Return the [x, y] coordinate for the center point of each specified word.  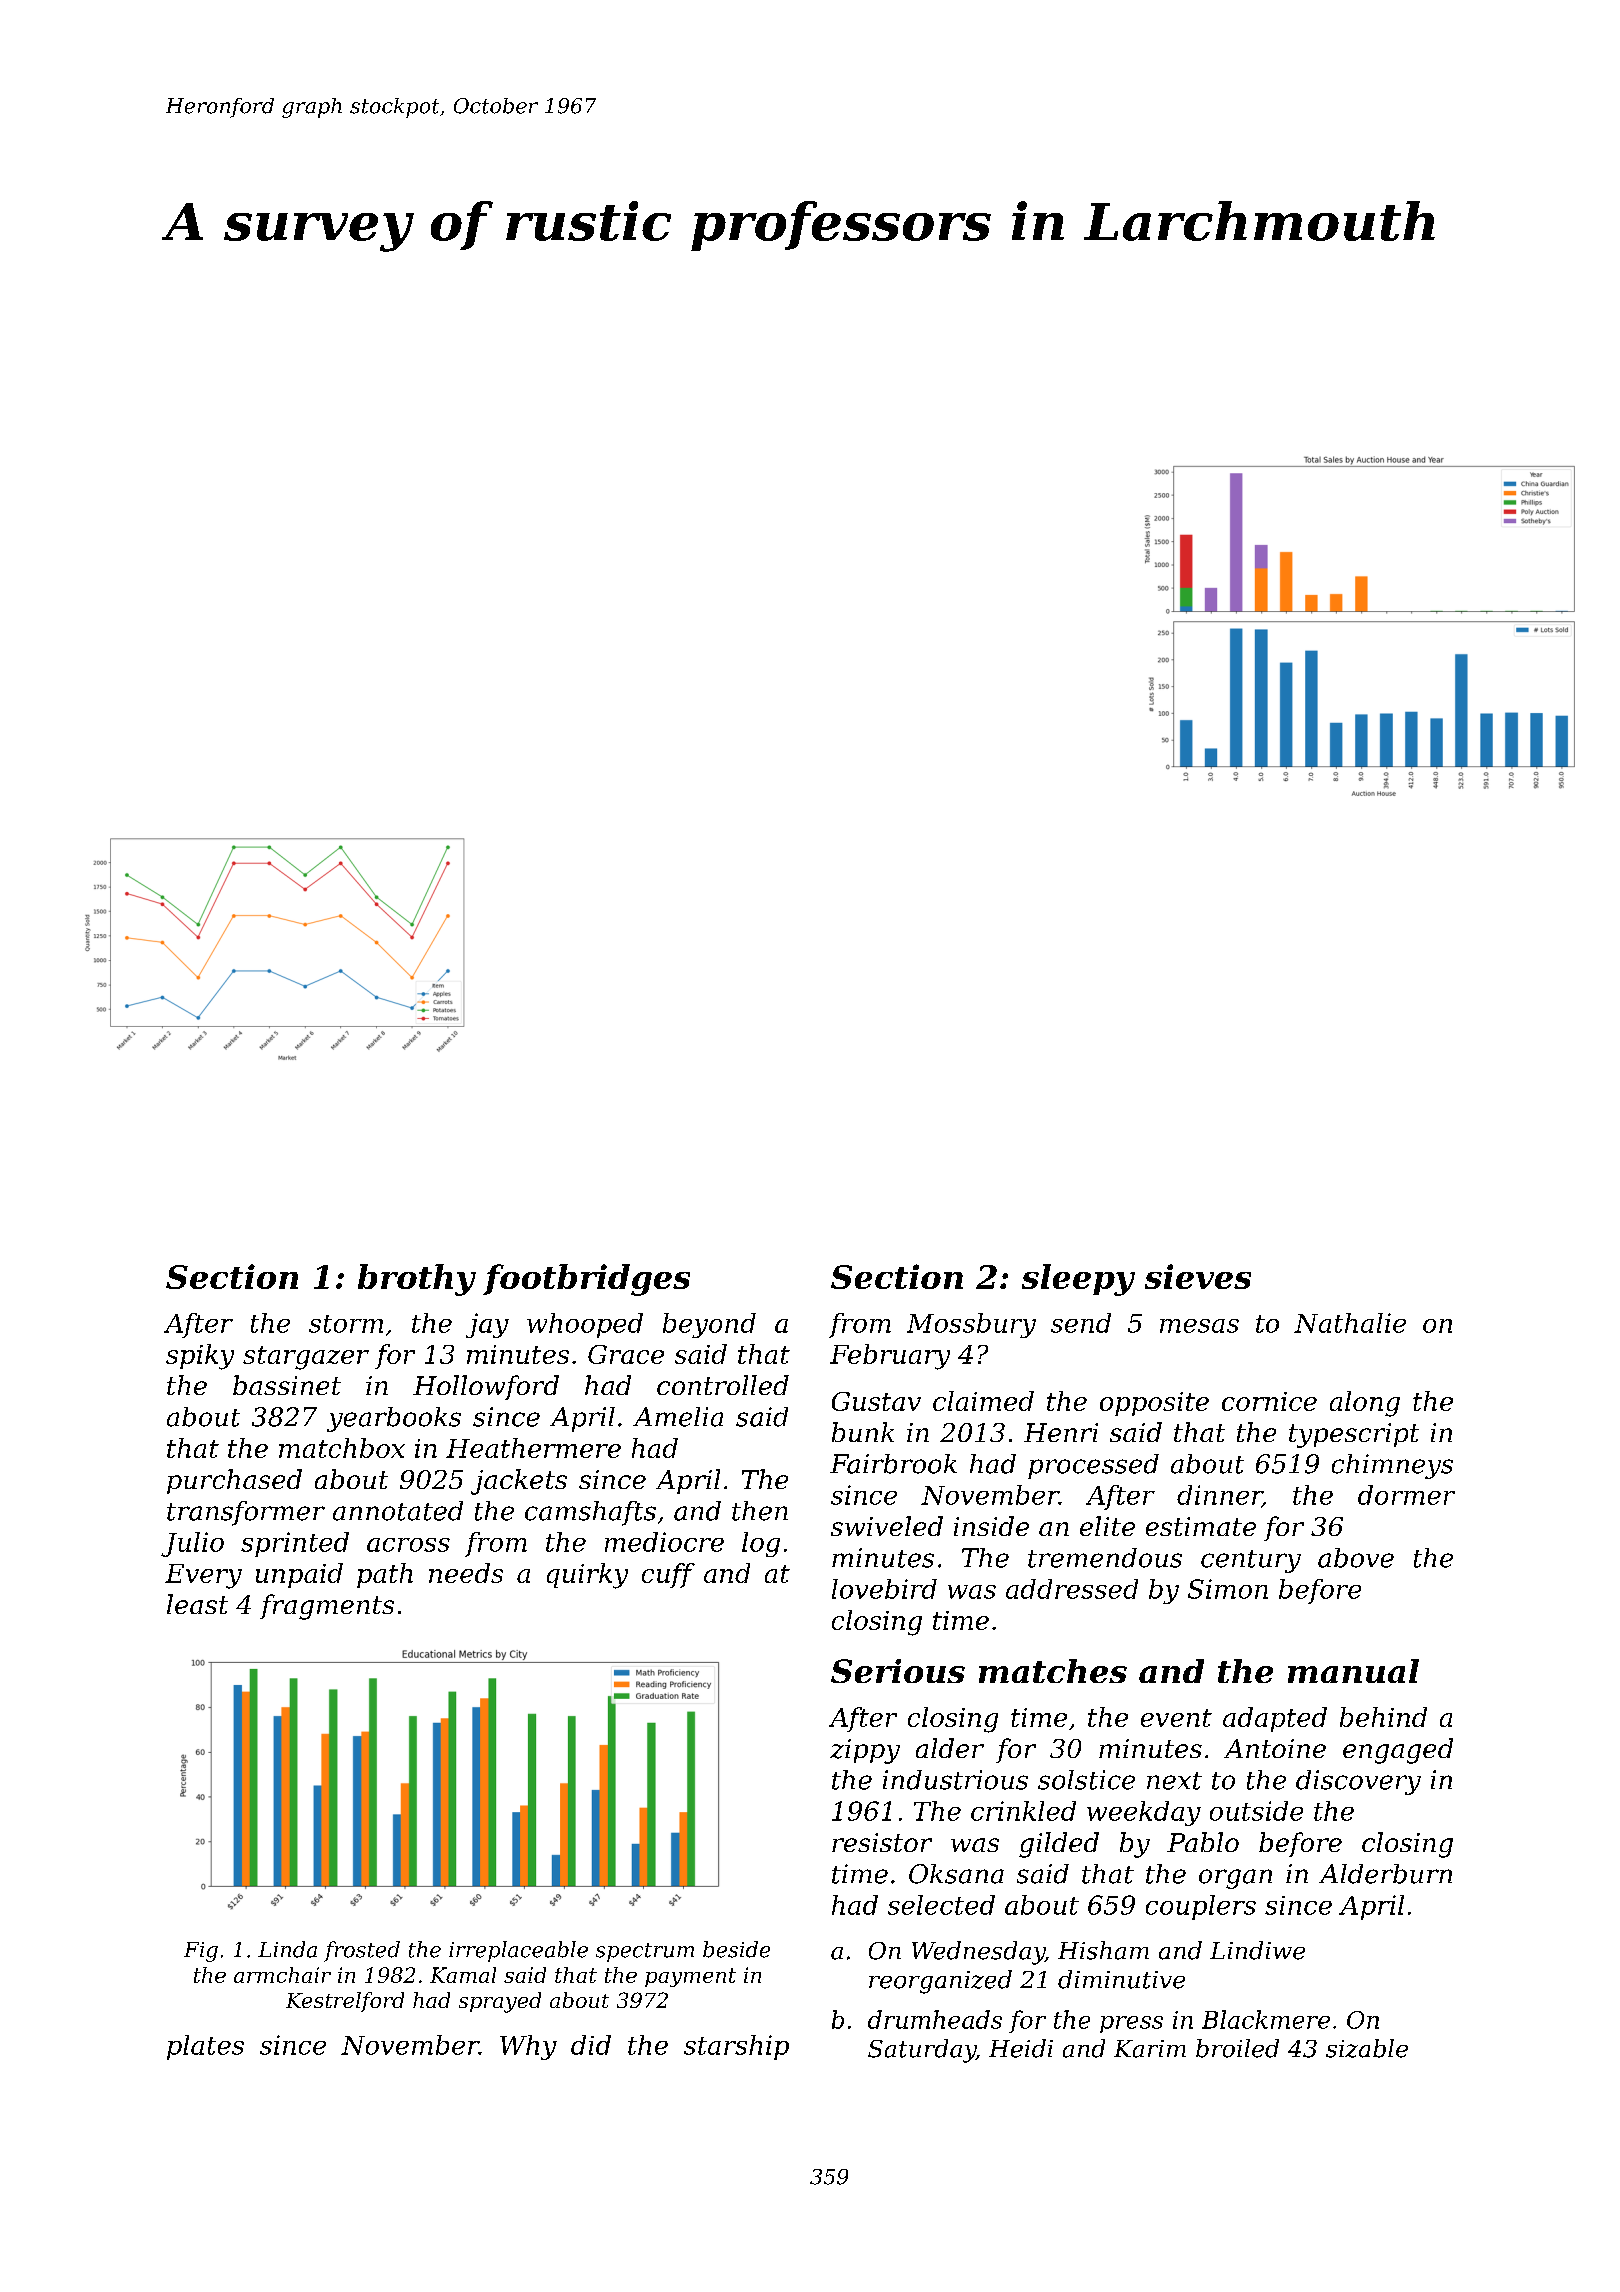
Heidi [1021, 2048]
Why [528, 2047]
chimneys [1392, 1466]
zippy [865, 1751]
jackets [519, 1482]
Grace [626, 1354]
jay [487, 1325]
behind [1383, 1717]
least [197, 1604]
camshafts [590, 1513]
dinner [1219, 1496]
